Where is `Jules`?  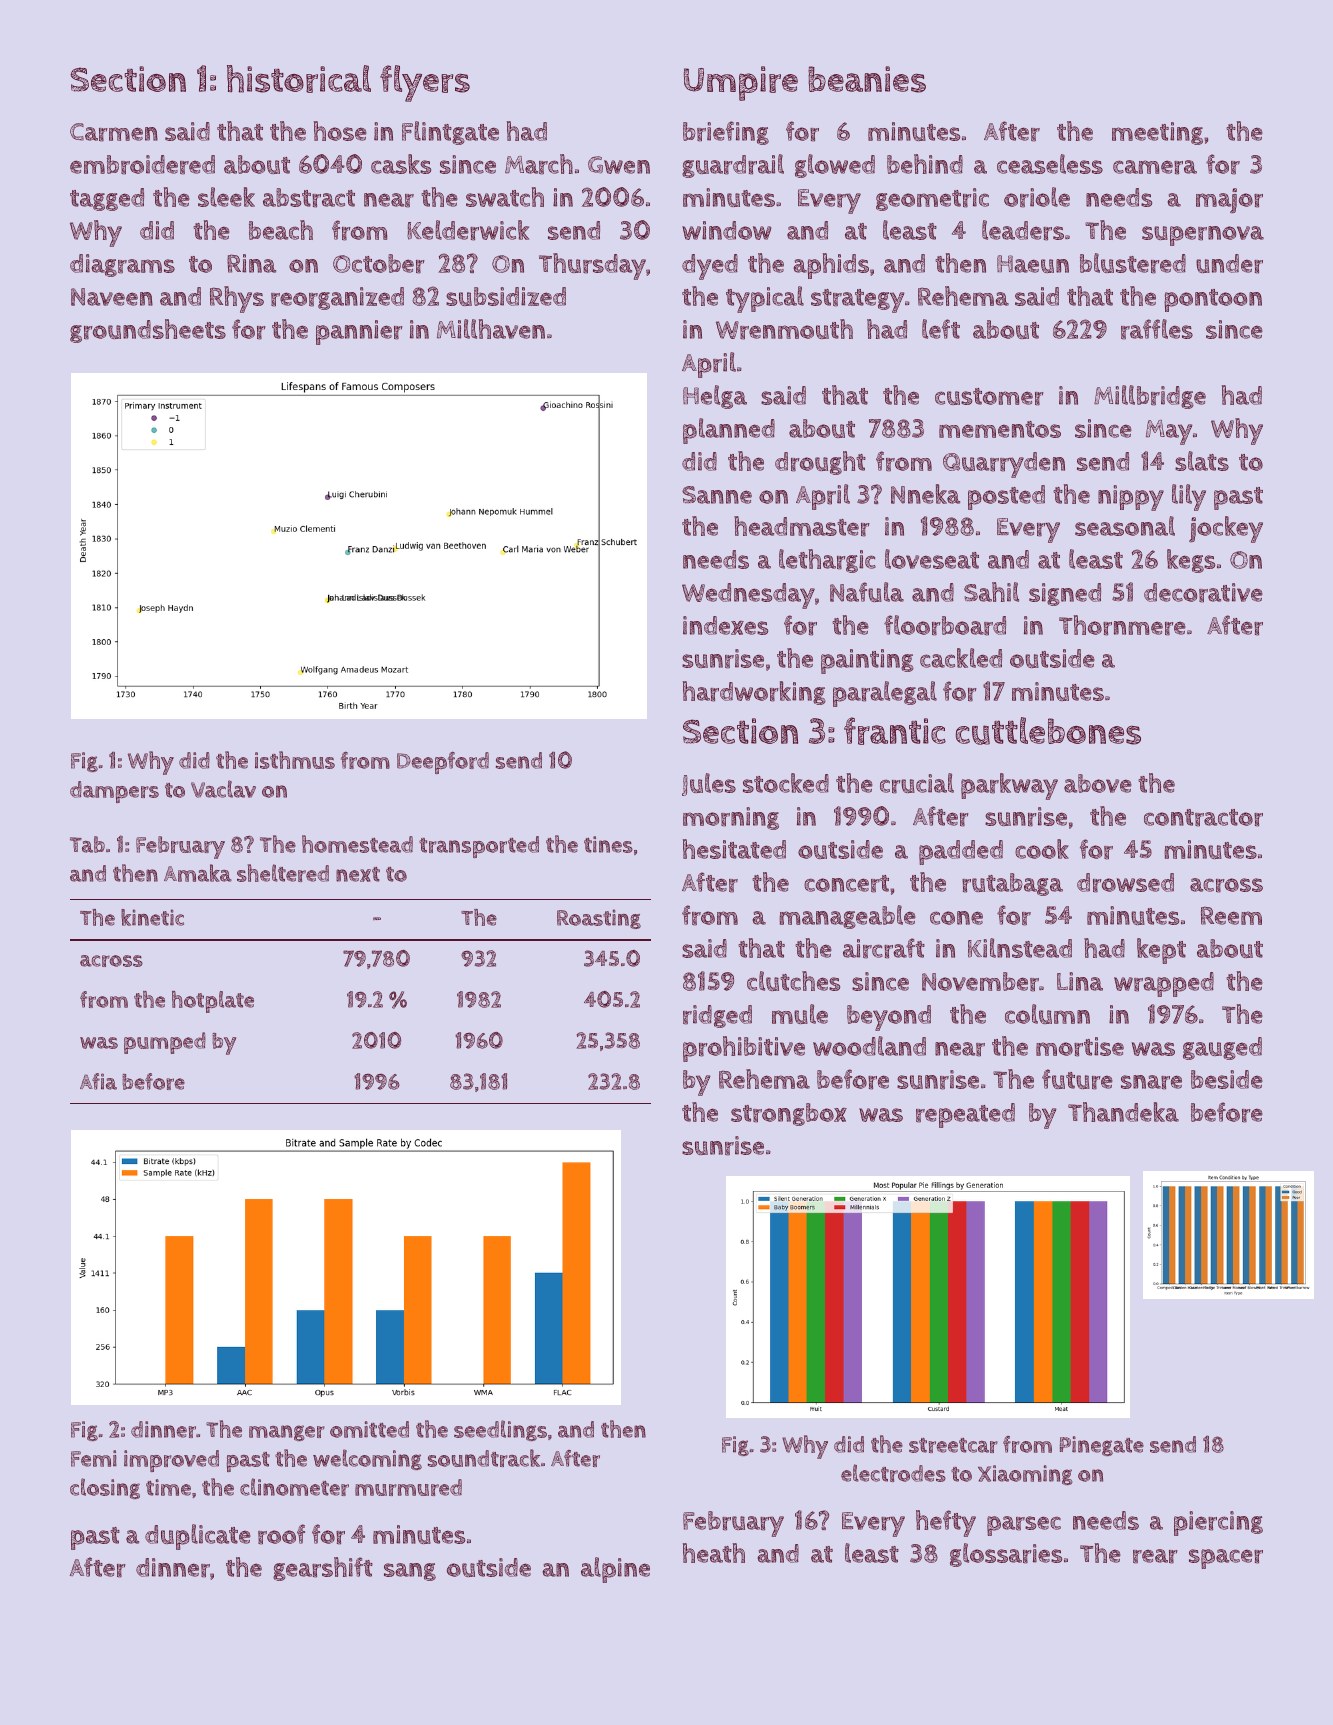
Jules is located at coordinates (709, 784).
